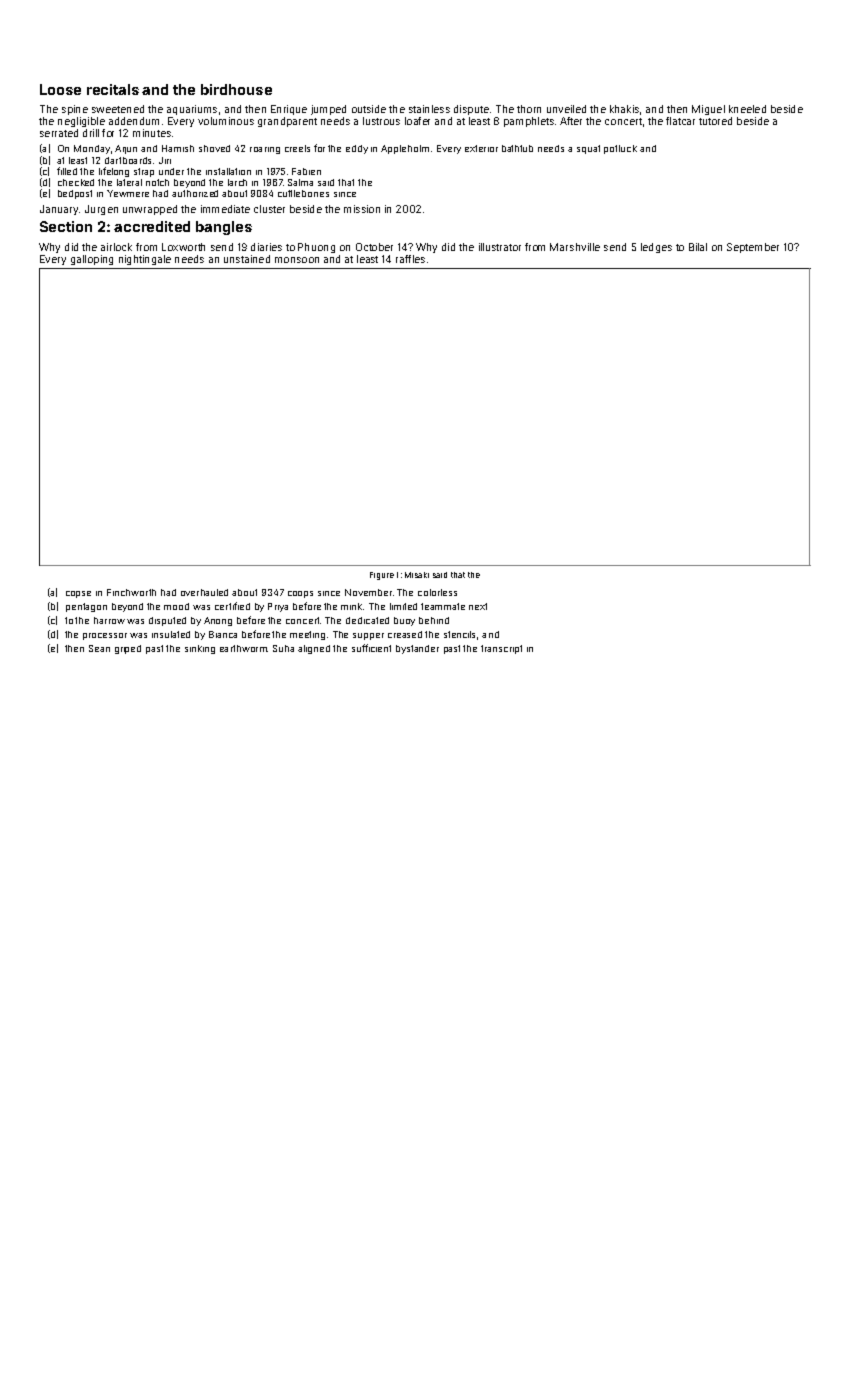  What do you see at coordinates (60, 89) in the image?
I see `Loose` at bounding box center [60, 89].
